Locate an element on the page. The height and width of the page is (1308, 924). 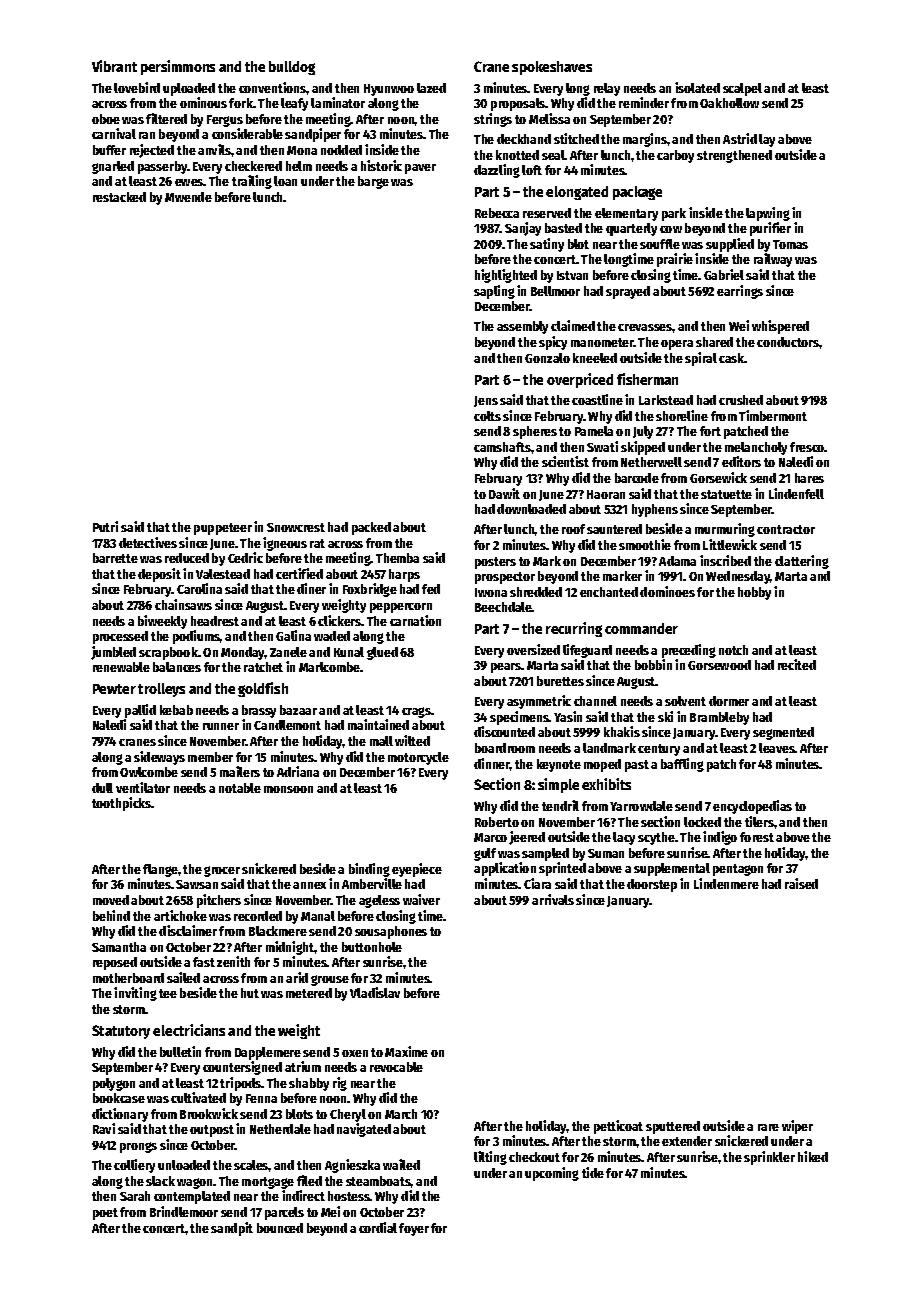
hiked is located at coordinates (813, 1156).
